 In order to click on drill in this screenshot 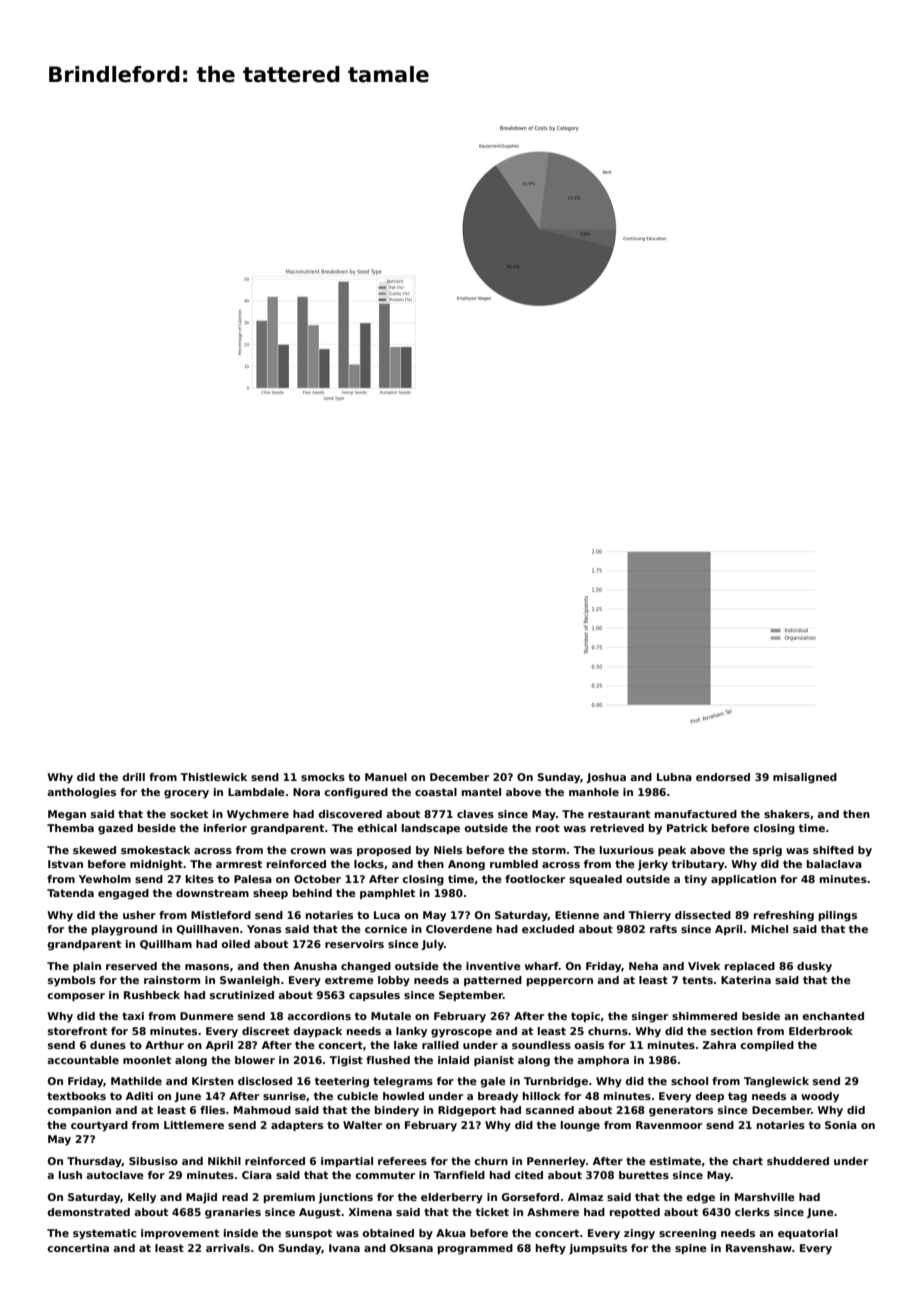, I will do `click(133, 777)`.
